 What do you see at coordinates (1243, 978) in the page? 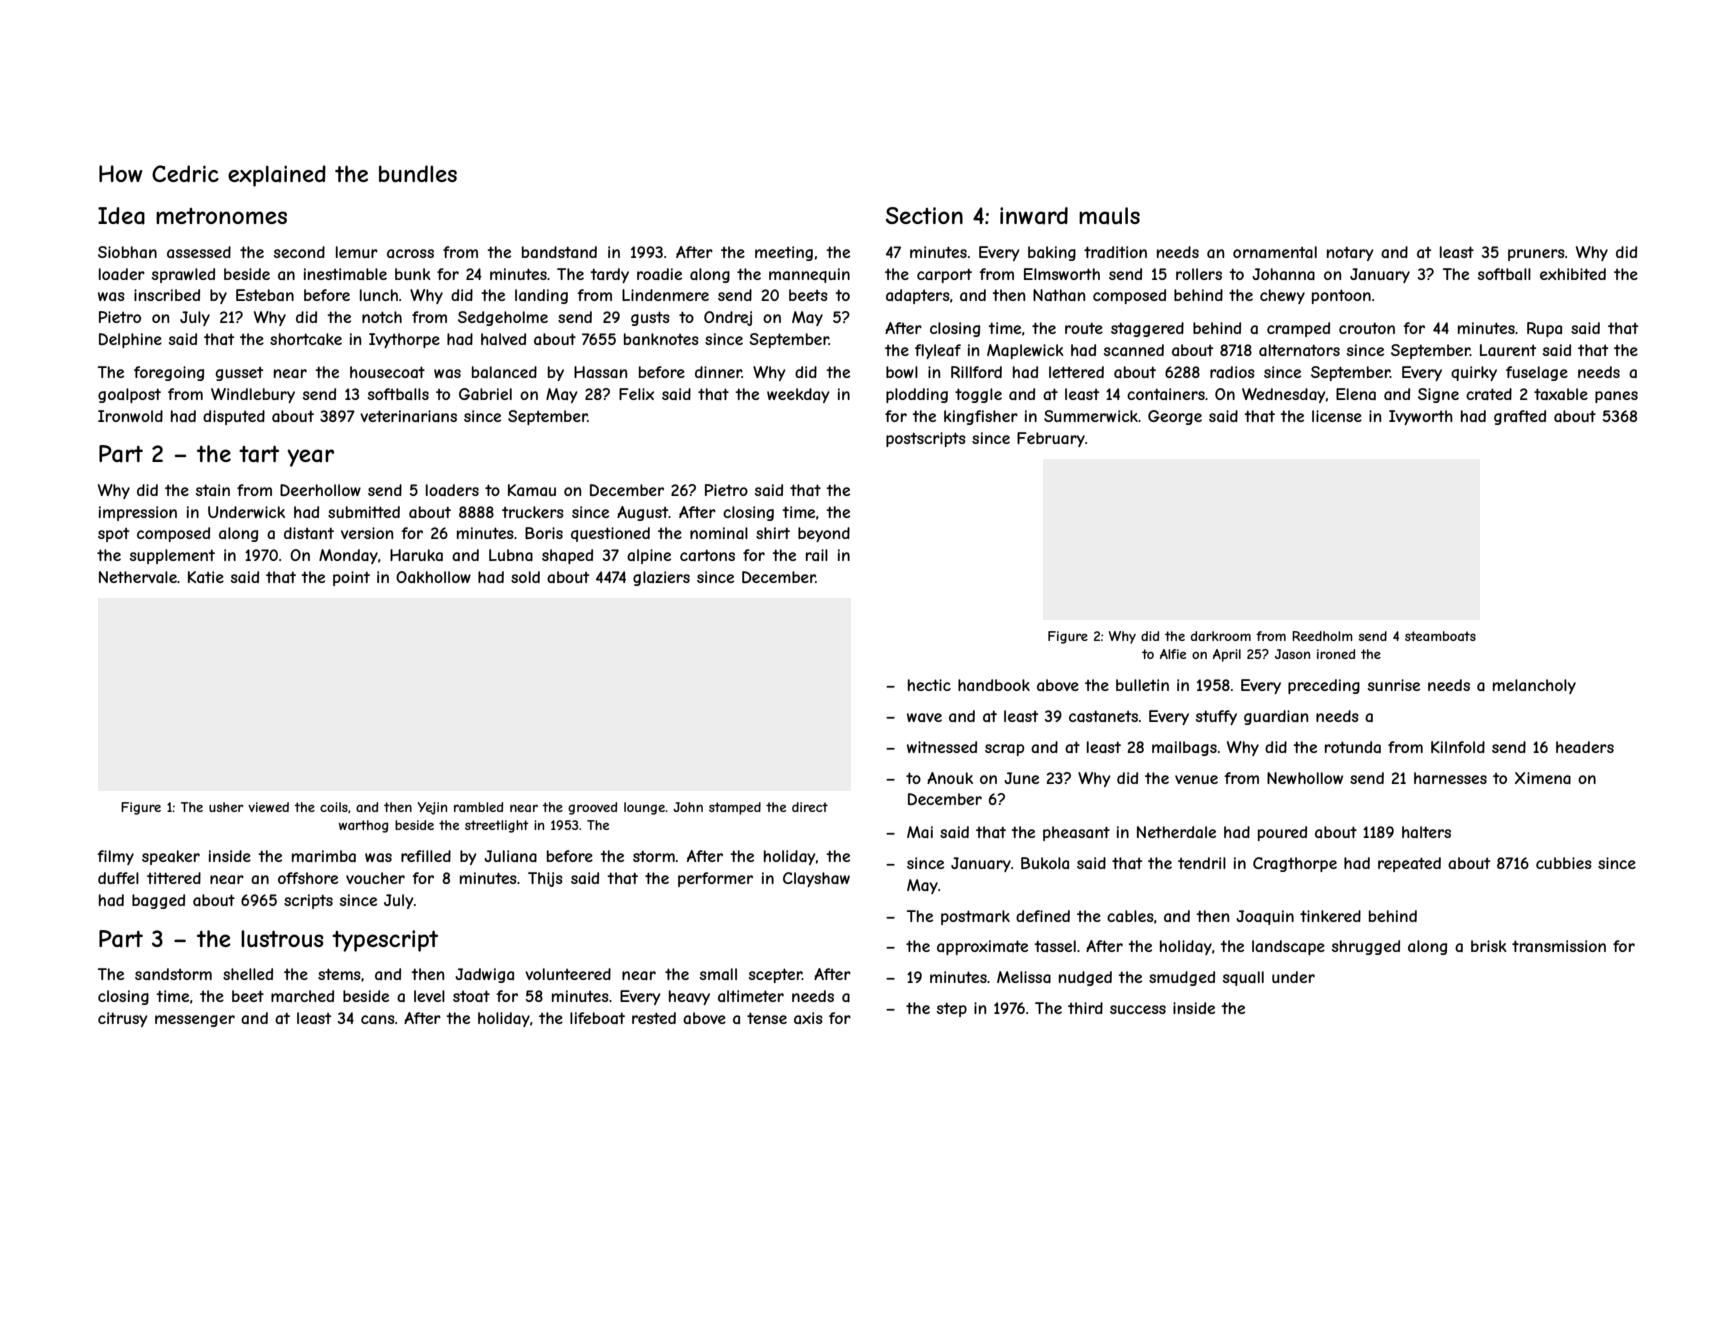
I see `squall` at bounding box center [1243, 978].
